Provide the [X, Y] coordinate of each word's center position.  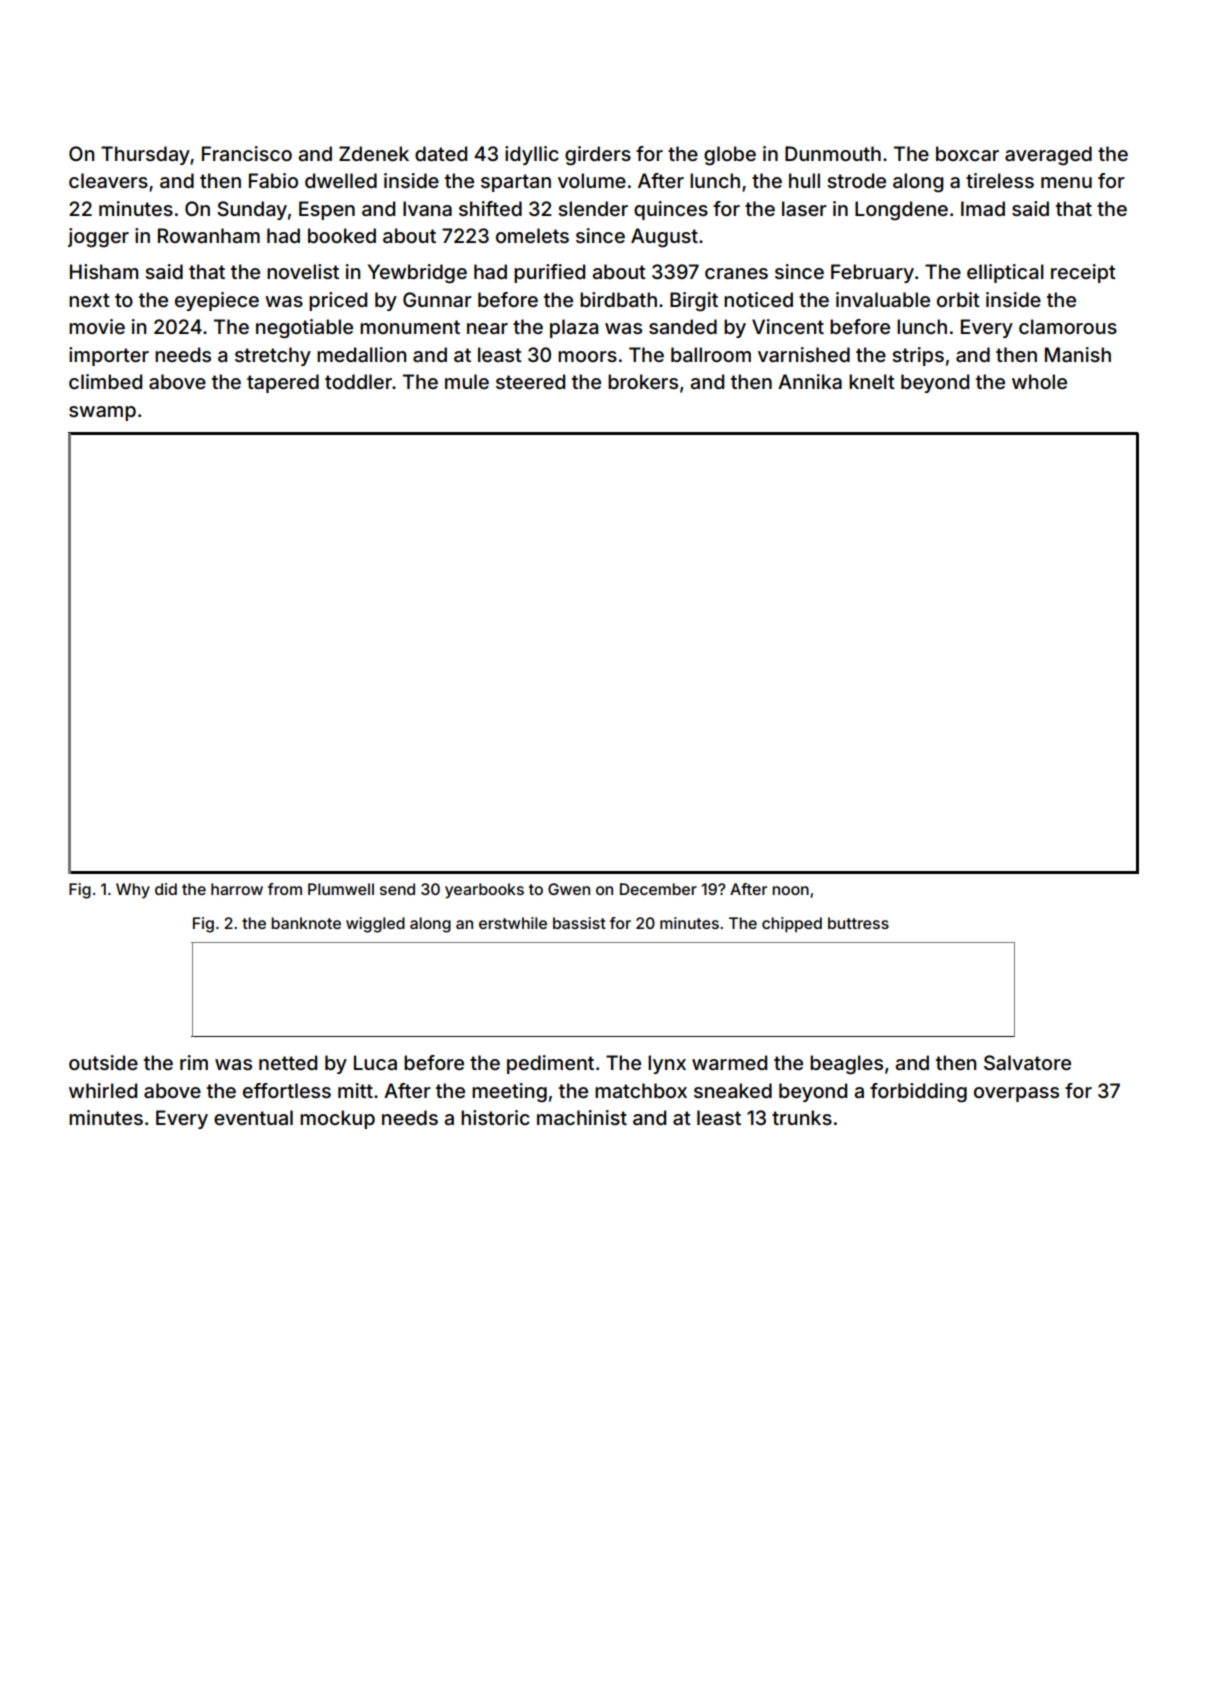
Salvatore [1027, 1063]
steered [530, 381]
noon [790, 890]
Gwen [569, 889]
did [166, 889]
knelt [872, 381]
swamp [102, 413]
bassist [579, 923]
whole [1039, 381]
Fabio [273, 180]
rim [194, 1062]
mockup [337, 1119]
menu [1066, 182]
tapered [283, 383]
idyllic [532, 155]
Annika [810, 381]
